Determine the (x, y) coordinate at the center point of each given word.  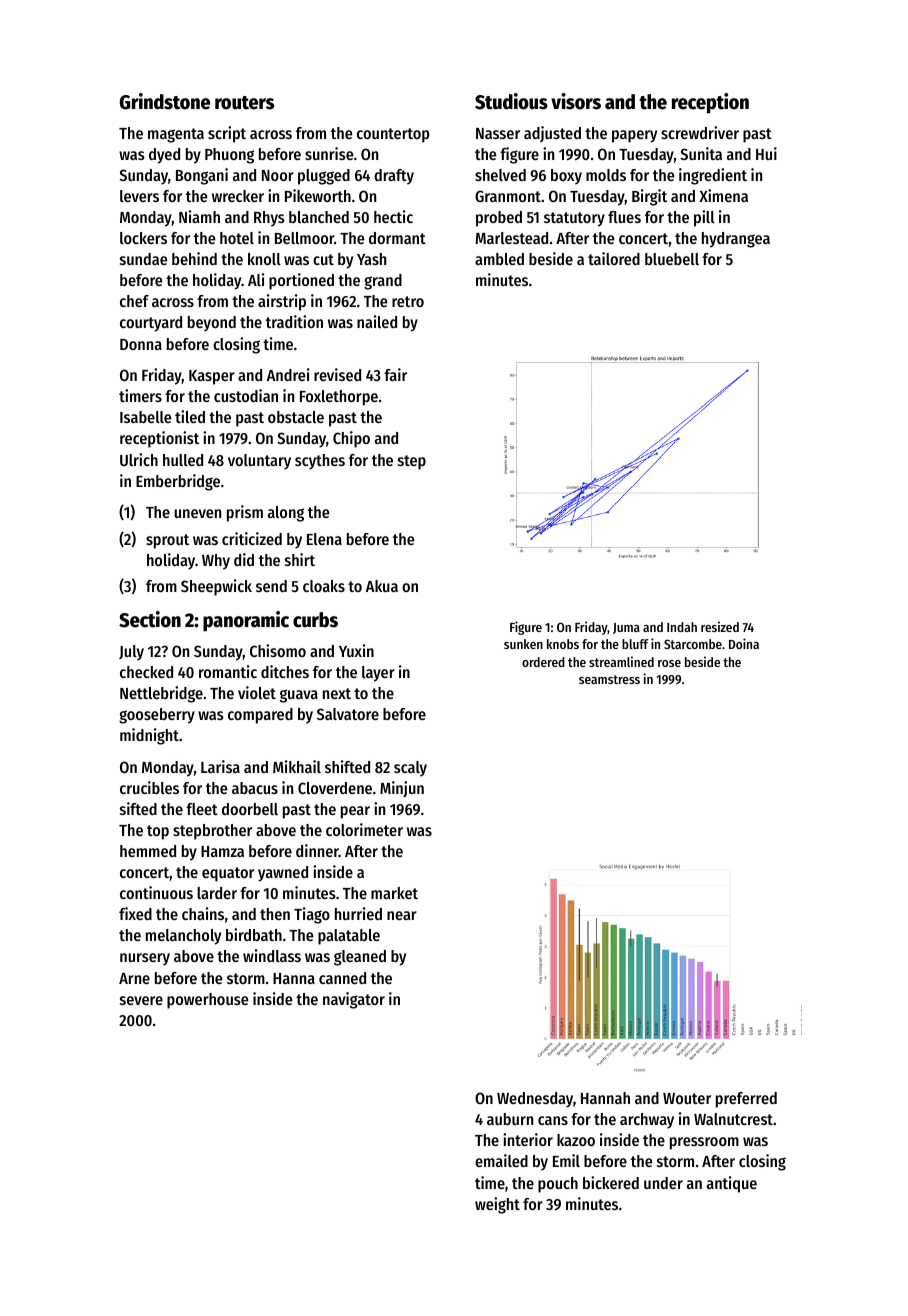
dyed (164, 156)
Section (150, 619)
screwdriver (700, 132)
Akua (382, 586)
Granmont (508, 196)
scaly (410, 769)
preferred (746, 1100)
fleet (202, 809)
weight (497, 1205)
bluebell (672, 259)
